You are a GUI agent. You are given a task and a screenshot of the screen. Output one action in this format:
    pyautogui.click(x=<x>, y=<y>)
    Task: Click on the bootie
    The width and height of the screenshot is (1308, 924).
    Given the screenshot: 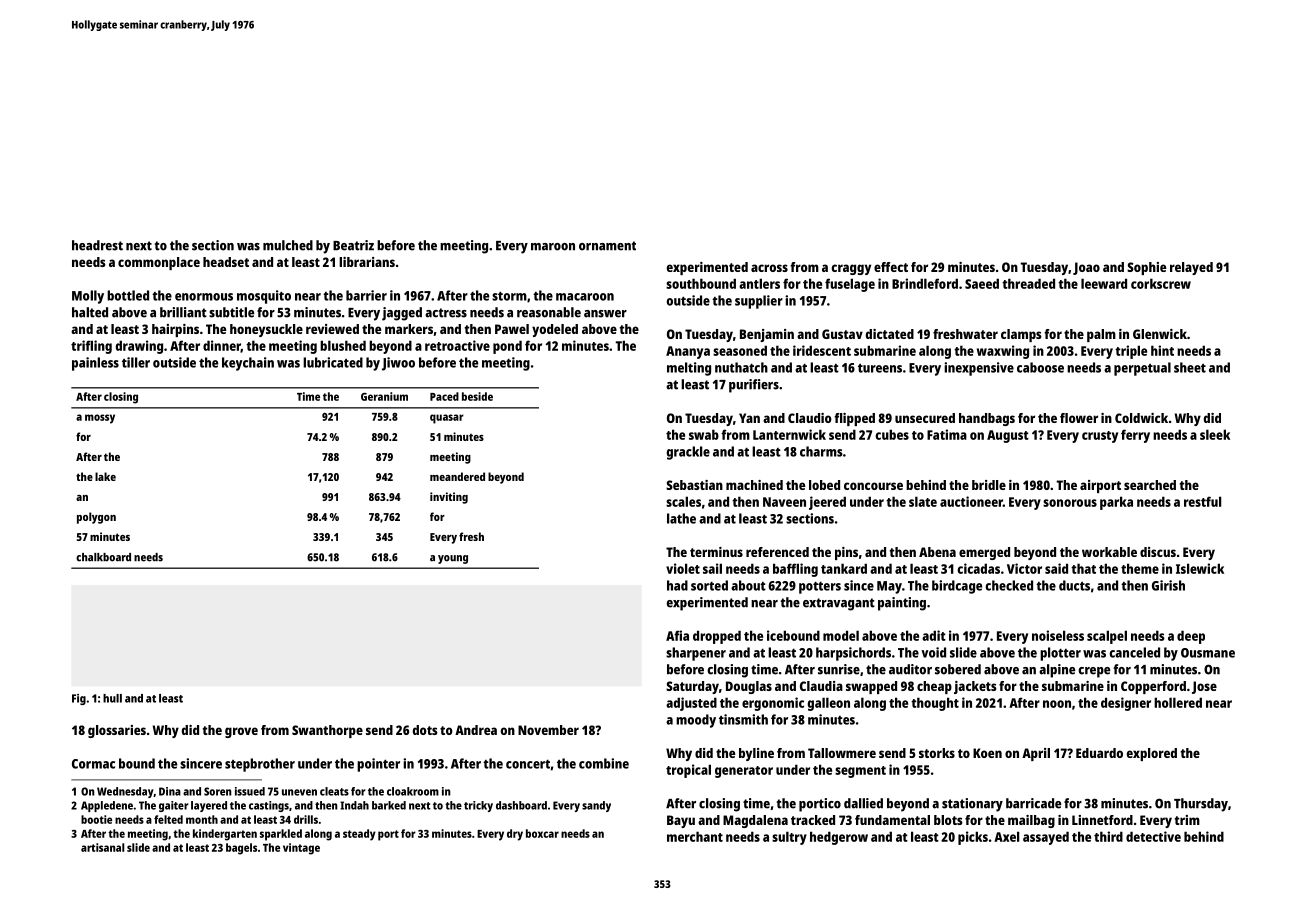 What is the action you would take?
    pyautogui.click(x=96, y=819)
